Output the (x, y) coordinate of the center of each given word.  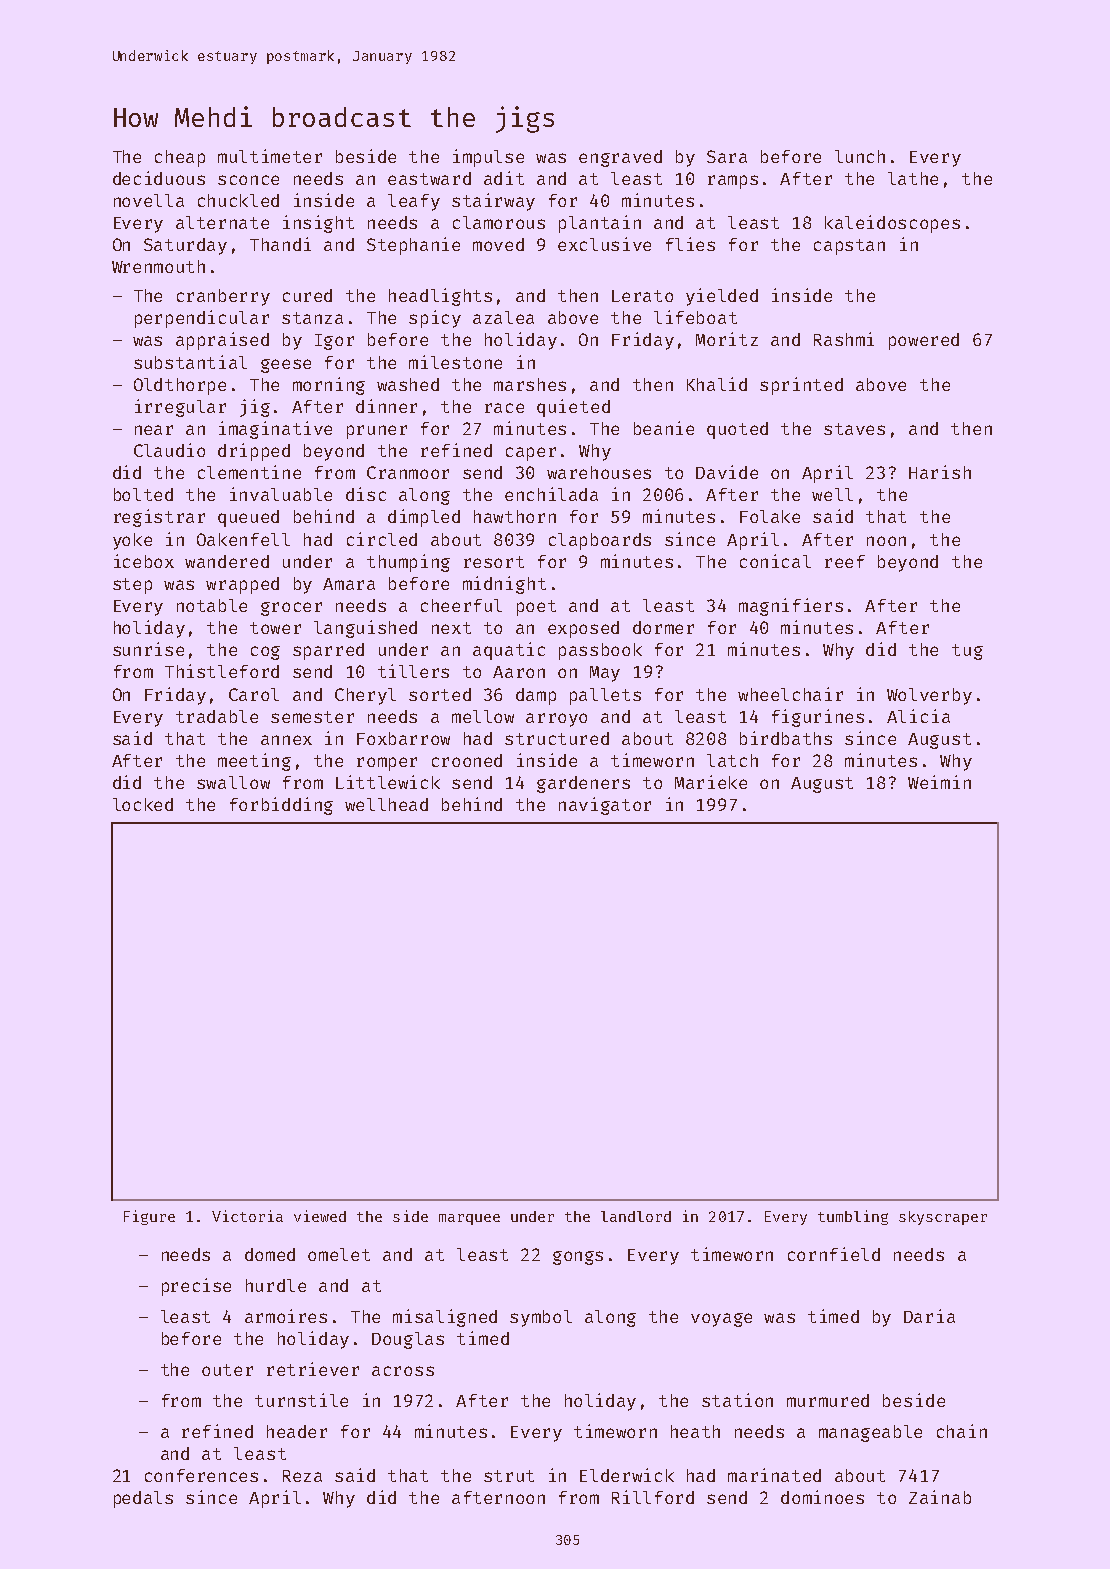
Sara (727, 156)
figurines (818, 718)
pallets (605, 696)
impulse (488, 158)
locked (143, 804)
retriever (313, 1369)
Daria (929, 1316)
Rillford (653, 1497)
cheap (180, 158)
